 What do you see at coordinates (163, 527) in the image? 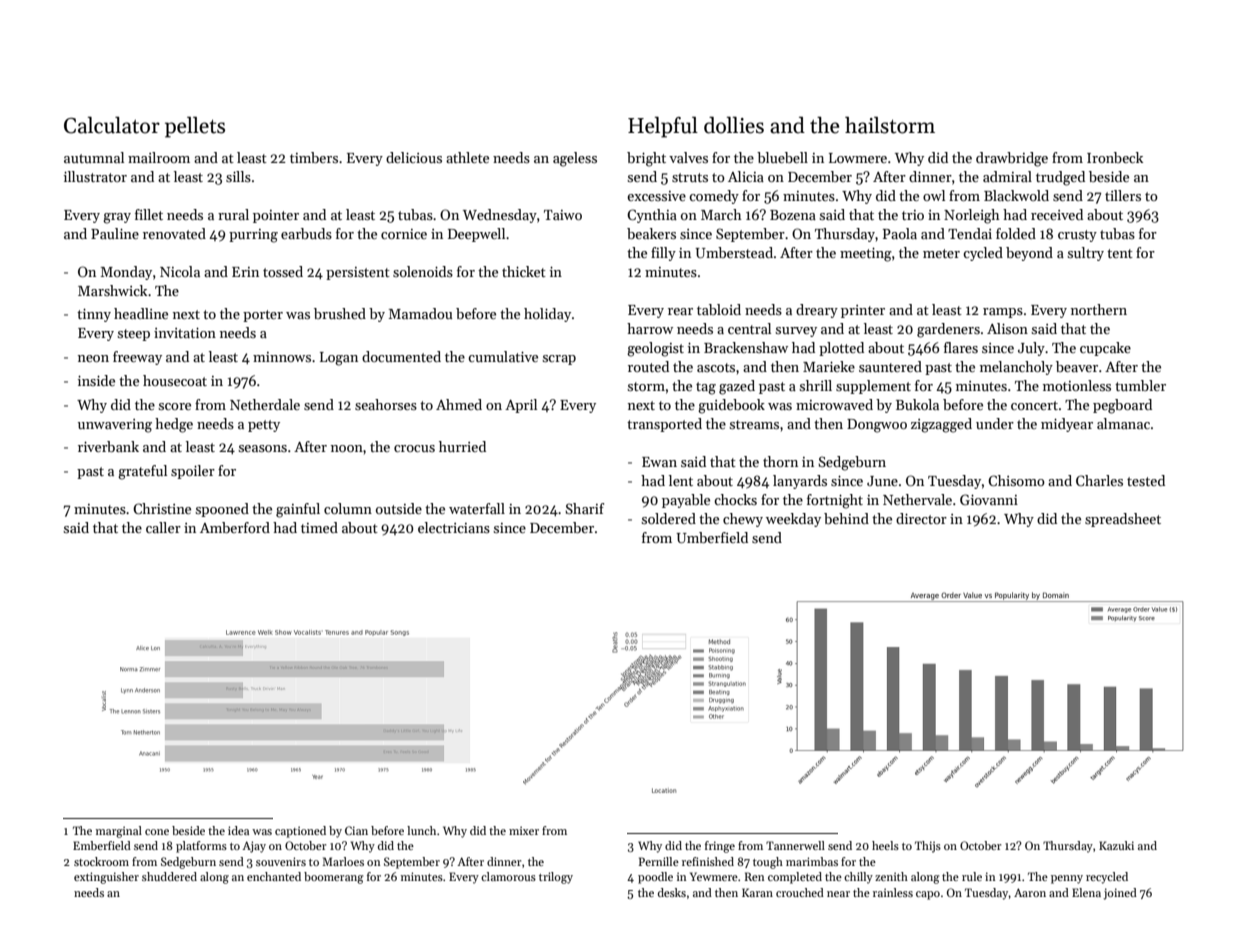
I see `caller` at bounding box center [163, 527].
